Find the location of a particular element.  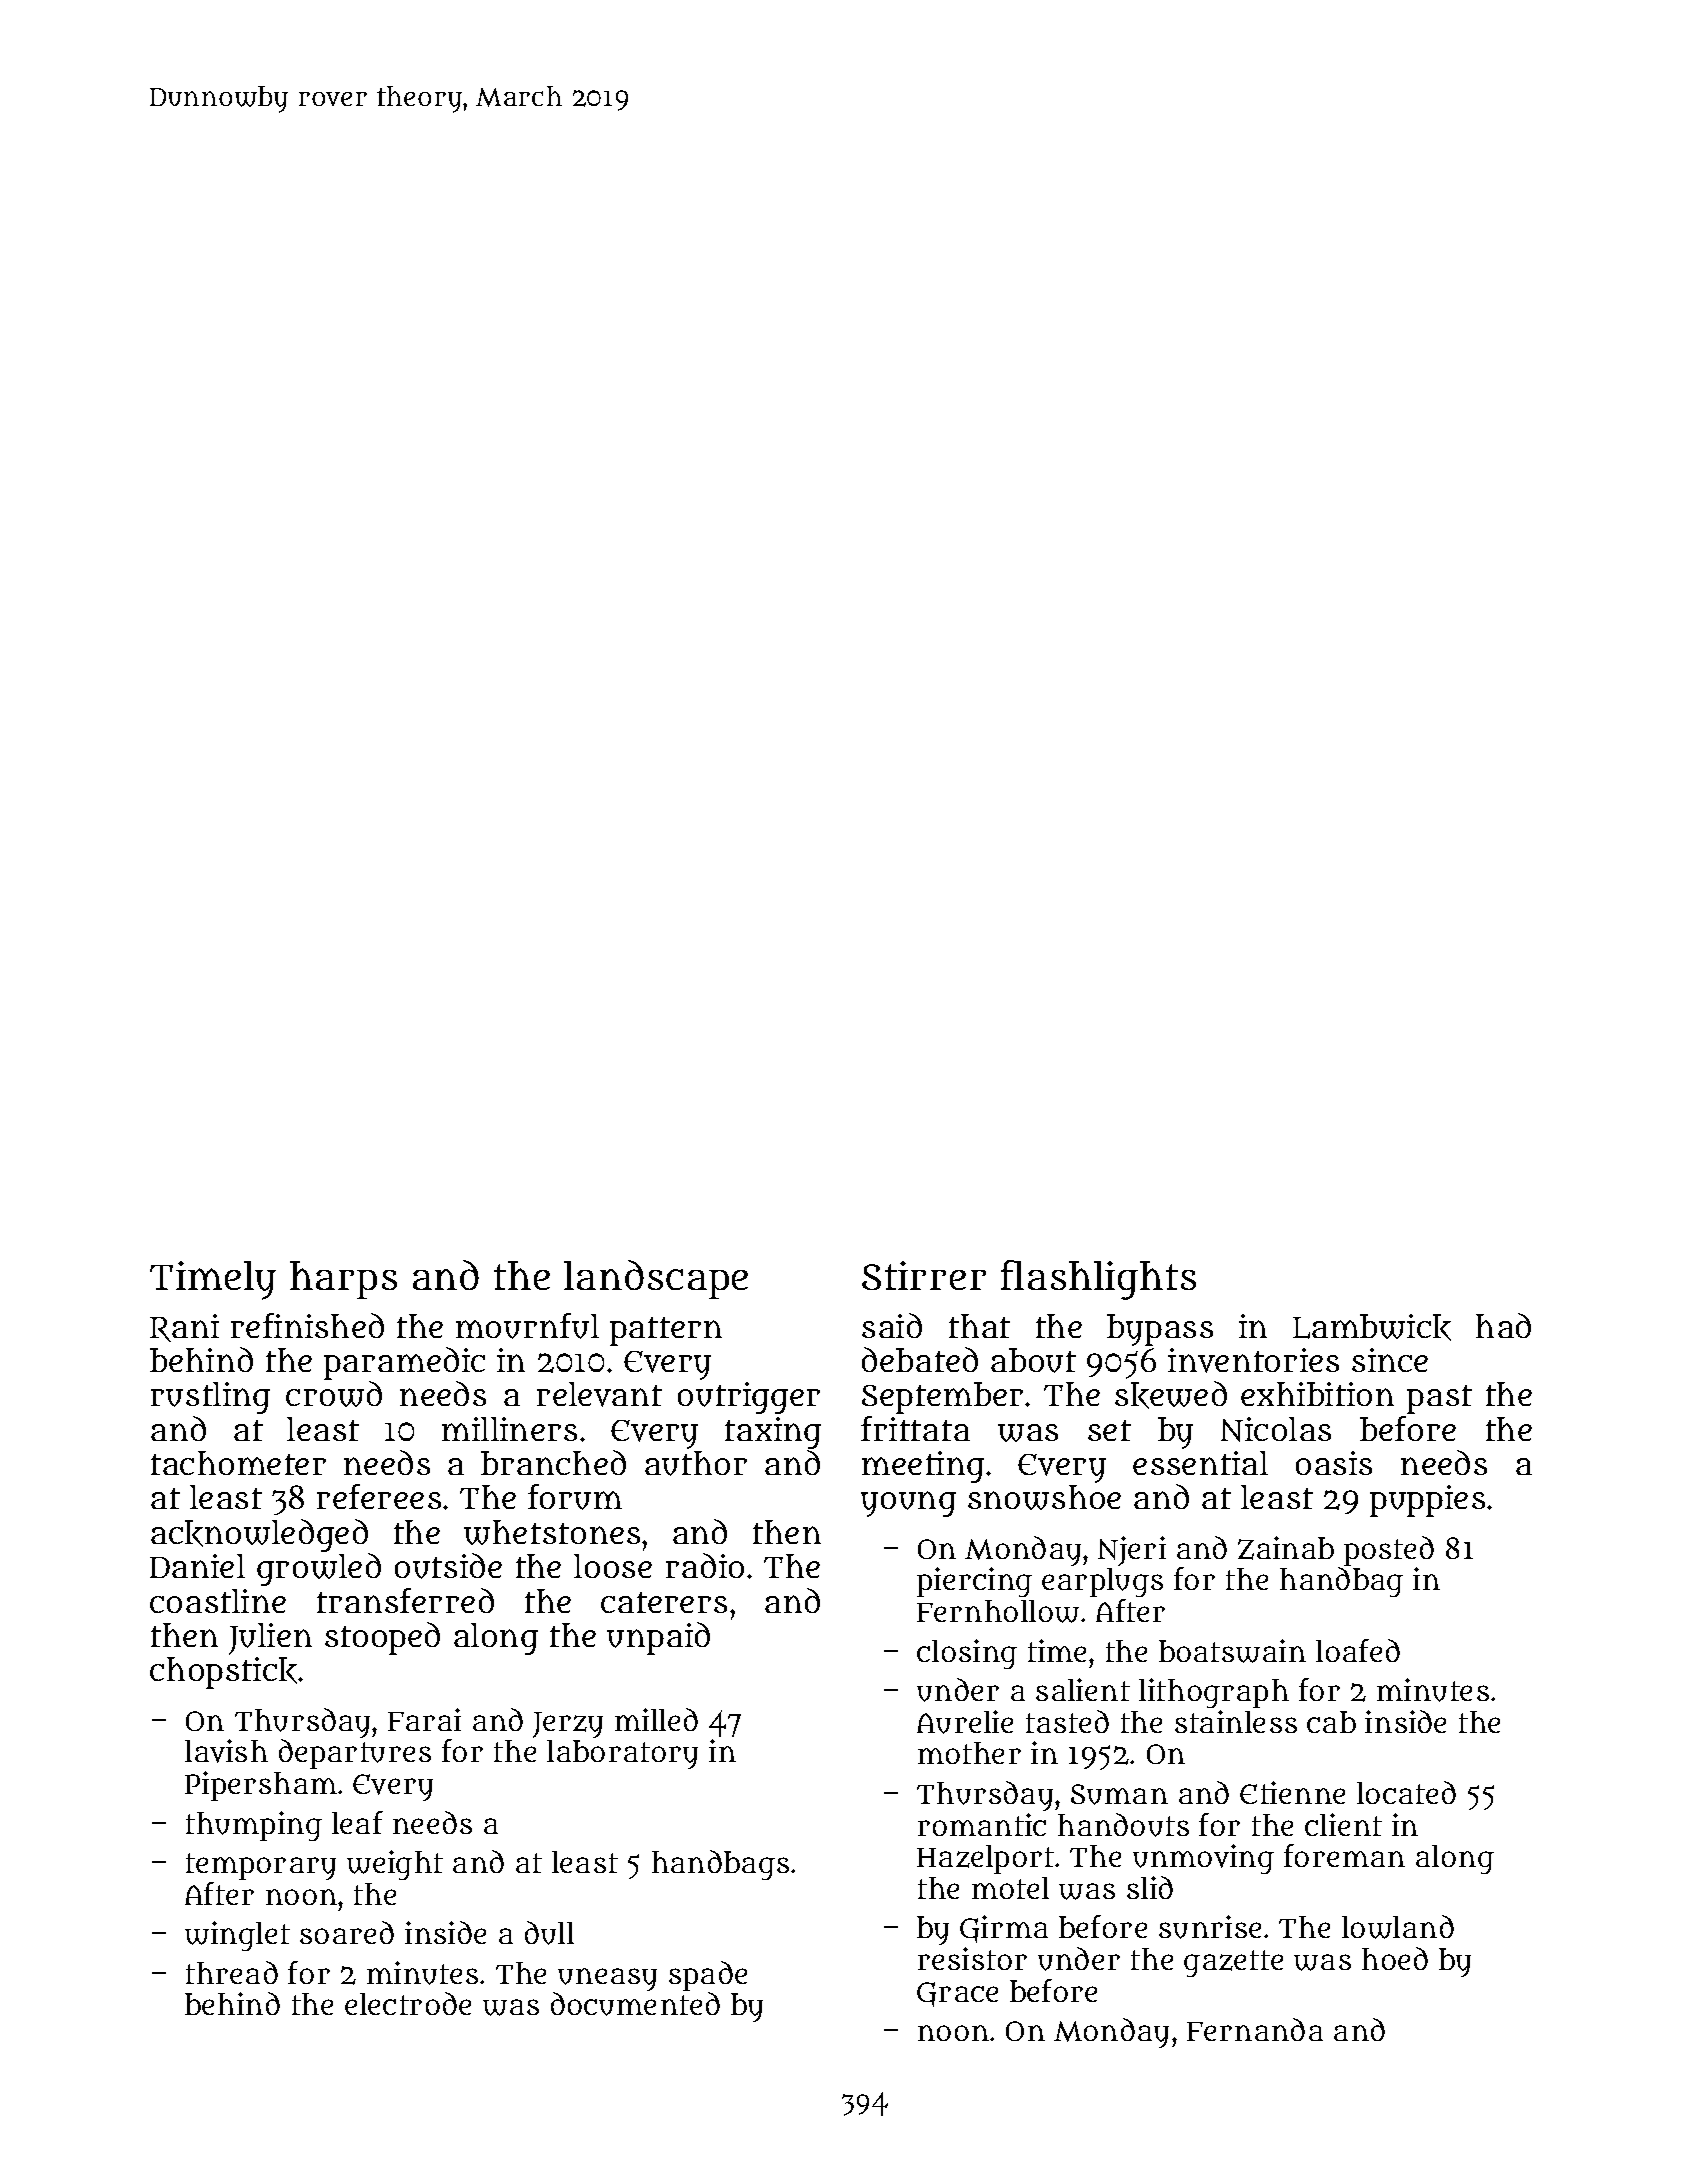

mother is located at coordinates (969, 1753).
